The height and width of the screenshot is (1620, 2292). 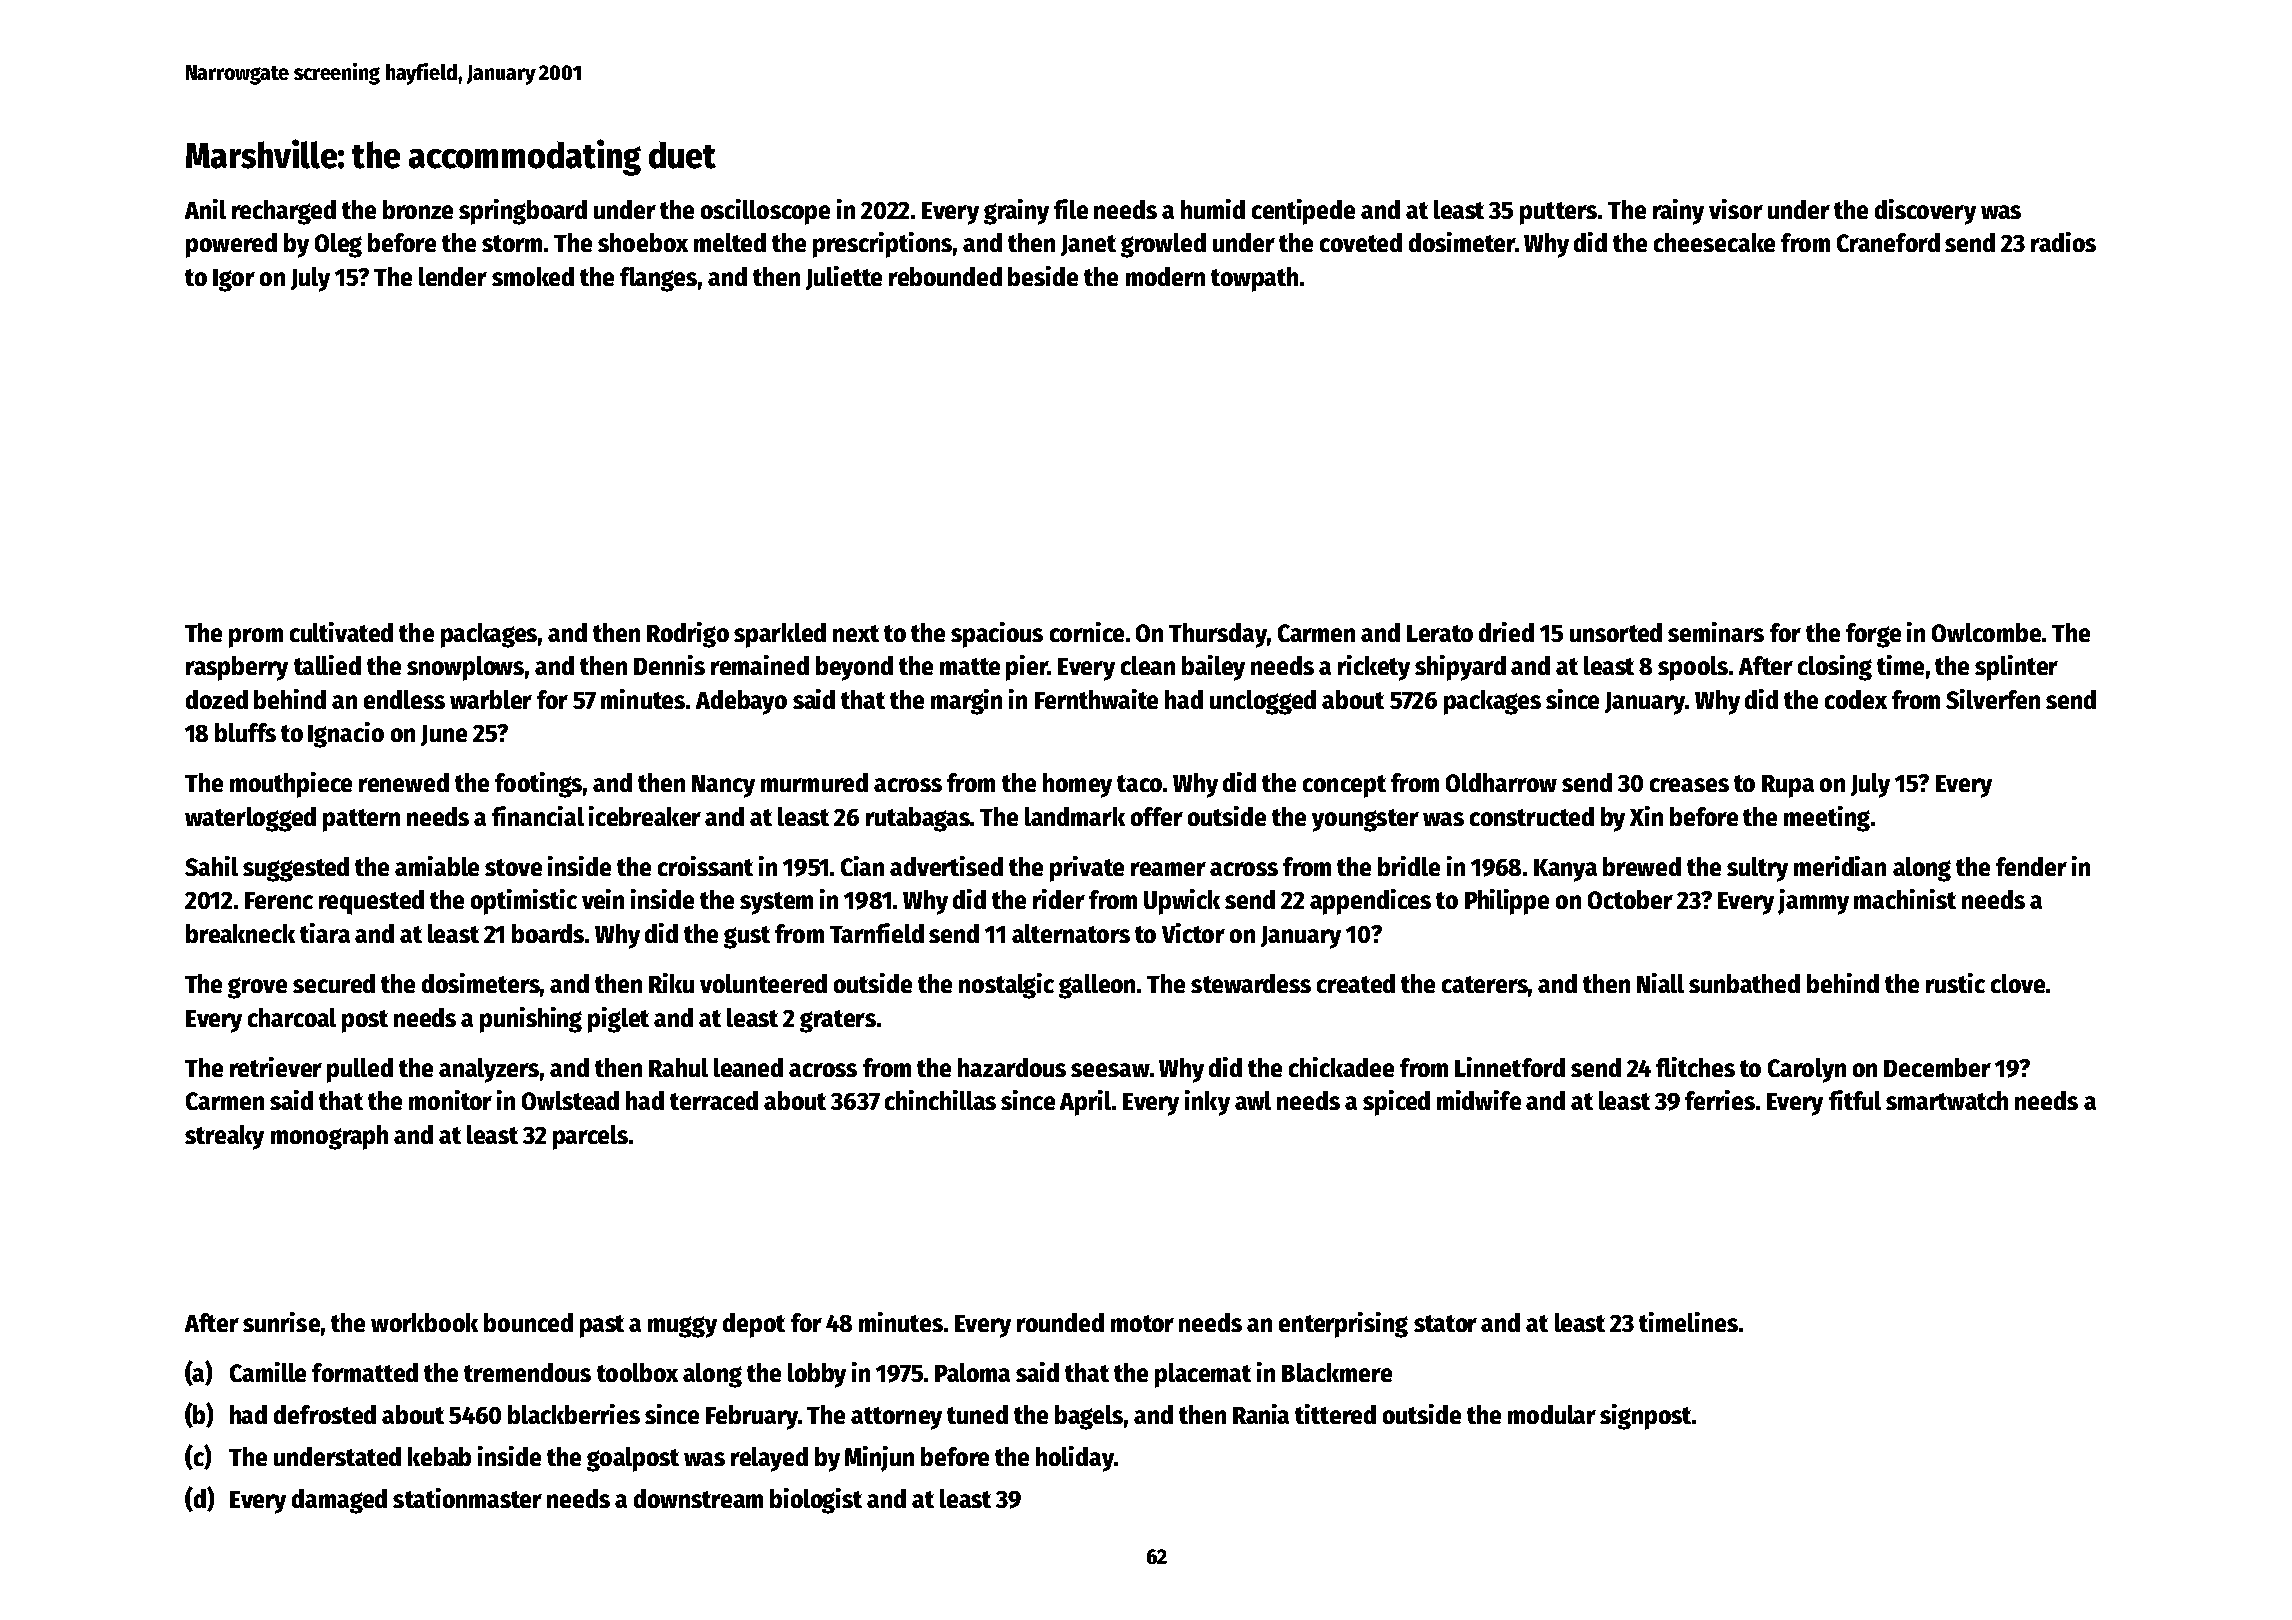 I want to click on concept, so click(x=1344, y=786).
